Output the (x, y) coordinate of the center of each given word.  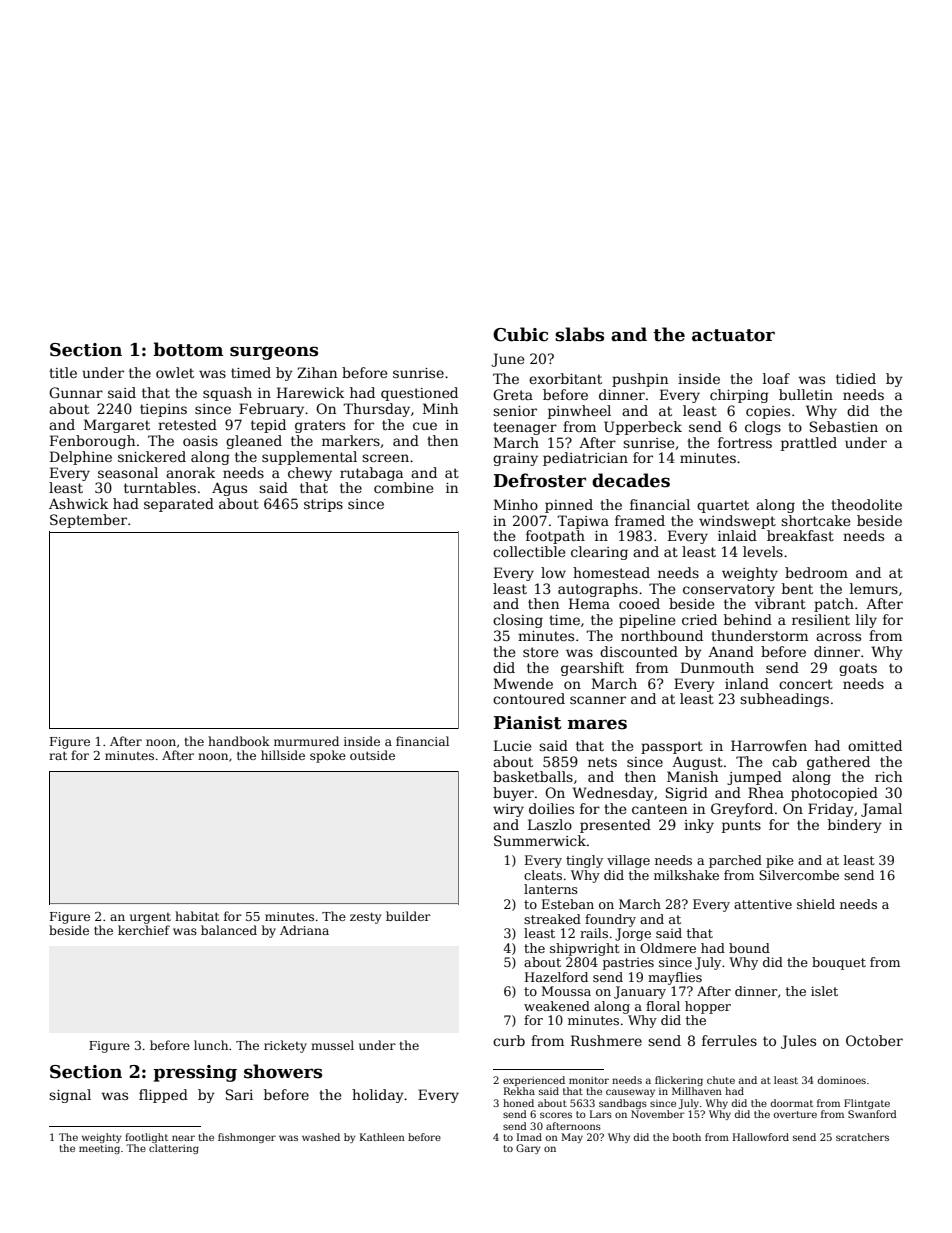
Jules (798, 1042)
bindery (855, 826)
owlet (175, 372)
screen (385, 458)
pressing (195, 1073)
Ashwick (78, 503)
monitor (589, 1080)
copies (768, 412)
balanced (229, 930)
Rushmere (606, 1040)
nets (602, 762)
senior (515, 411)
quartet (723, 506)
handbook (239, 741)
